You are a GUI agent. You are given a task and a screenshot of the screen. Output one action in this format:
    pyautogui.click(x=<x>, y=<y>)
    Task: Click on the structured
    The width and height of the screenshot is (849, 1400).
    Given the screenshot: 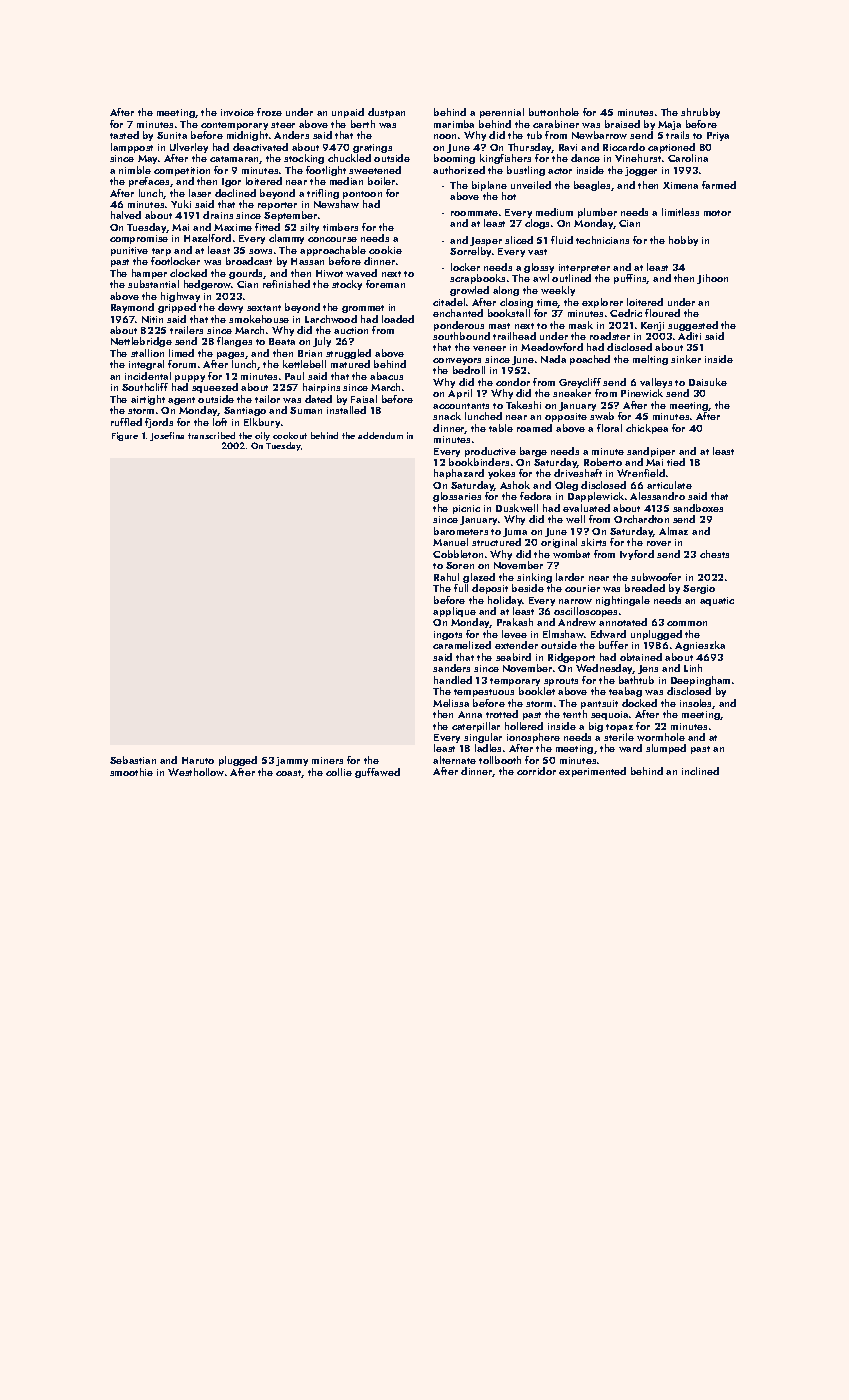 What is the action you would take?
    pyautogui.click(x=496, y=542)
